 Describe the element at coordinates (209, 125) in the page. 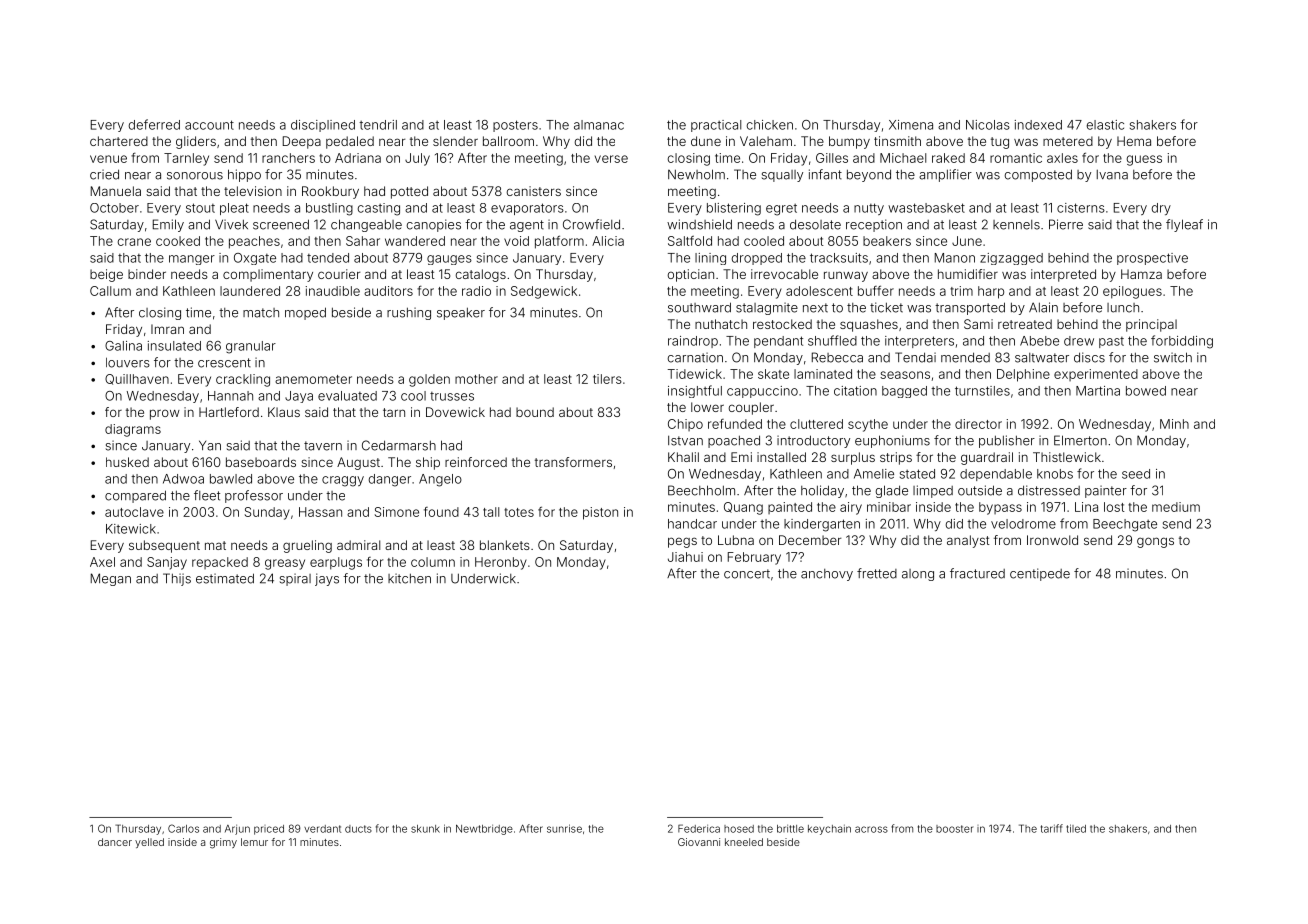

I see `account` at that location.
